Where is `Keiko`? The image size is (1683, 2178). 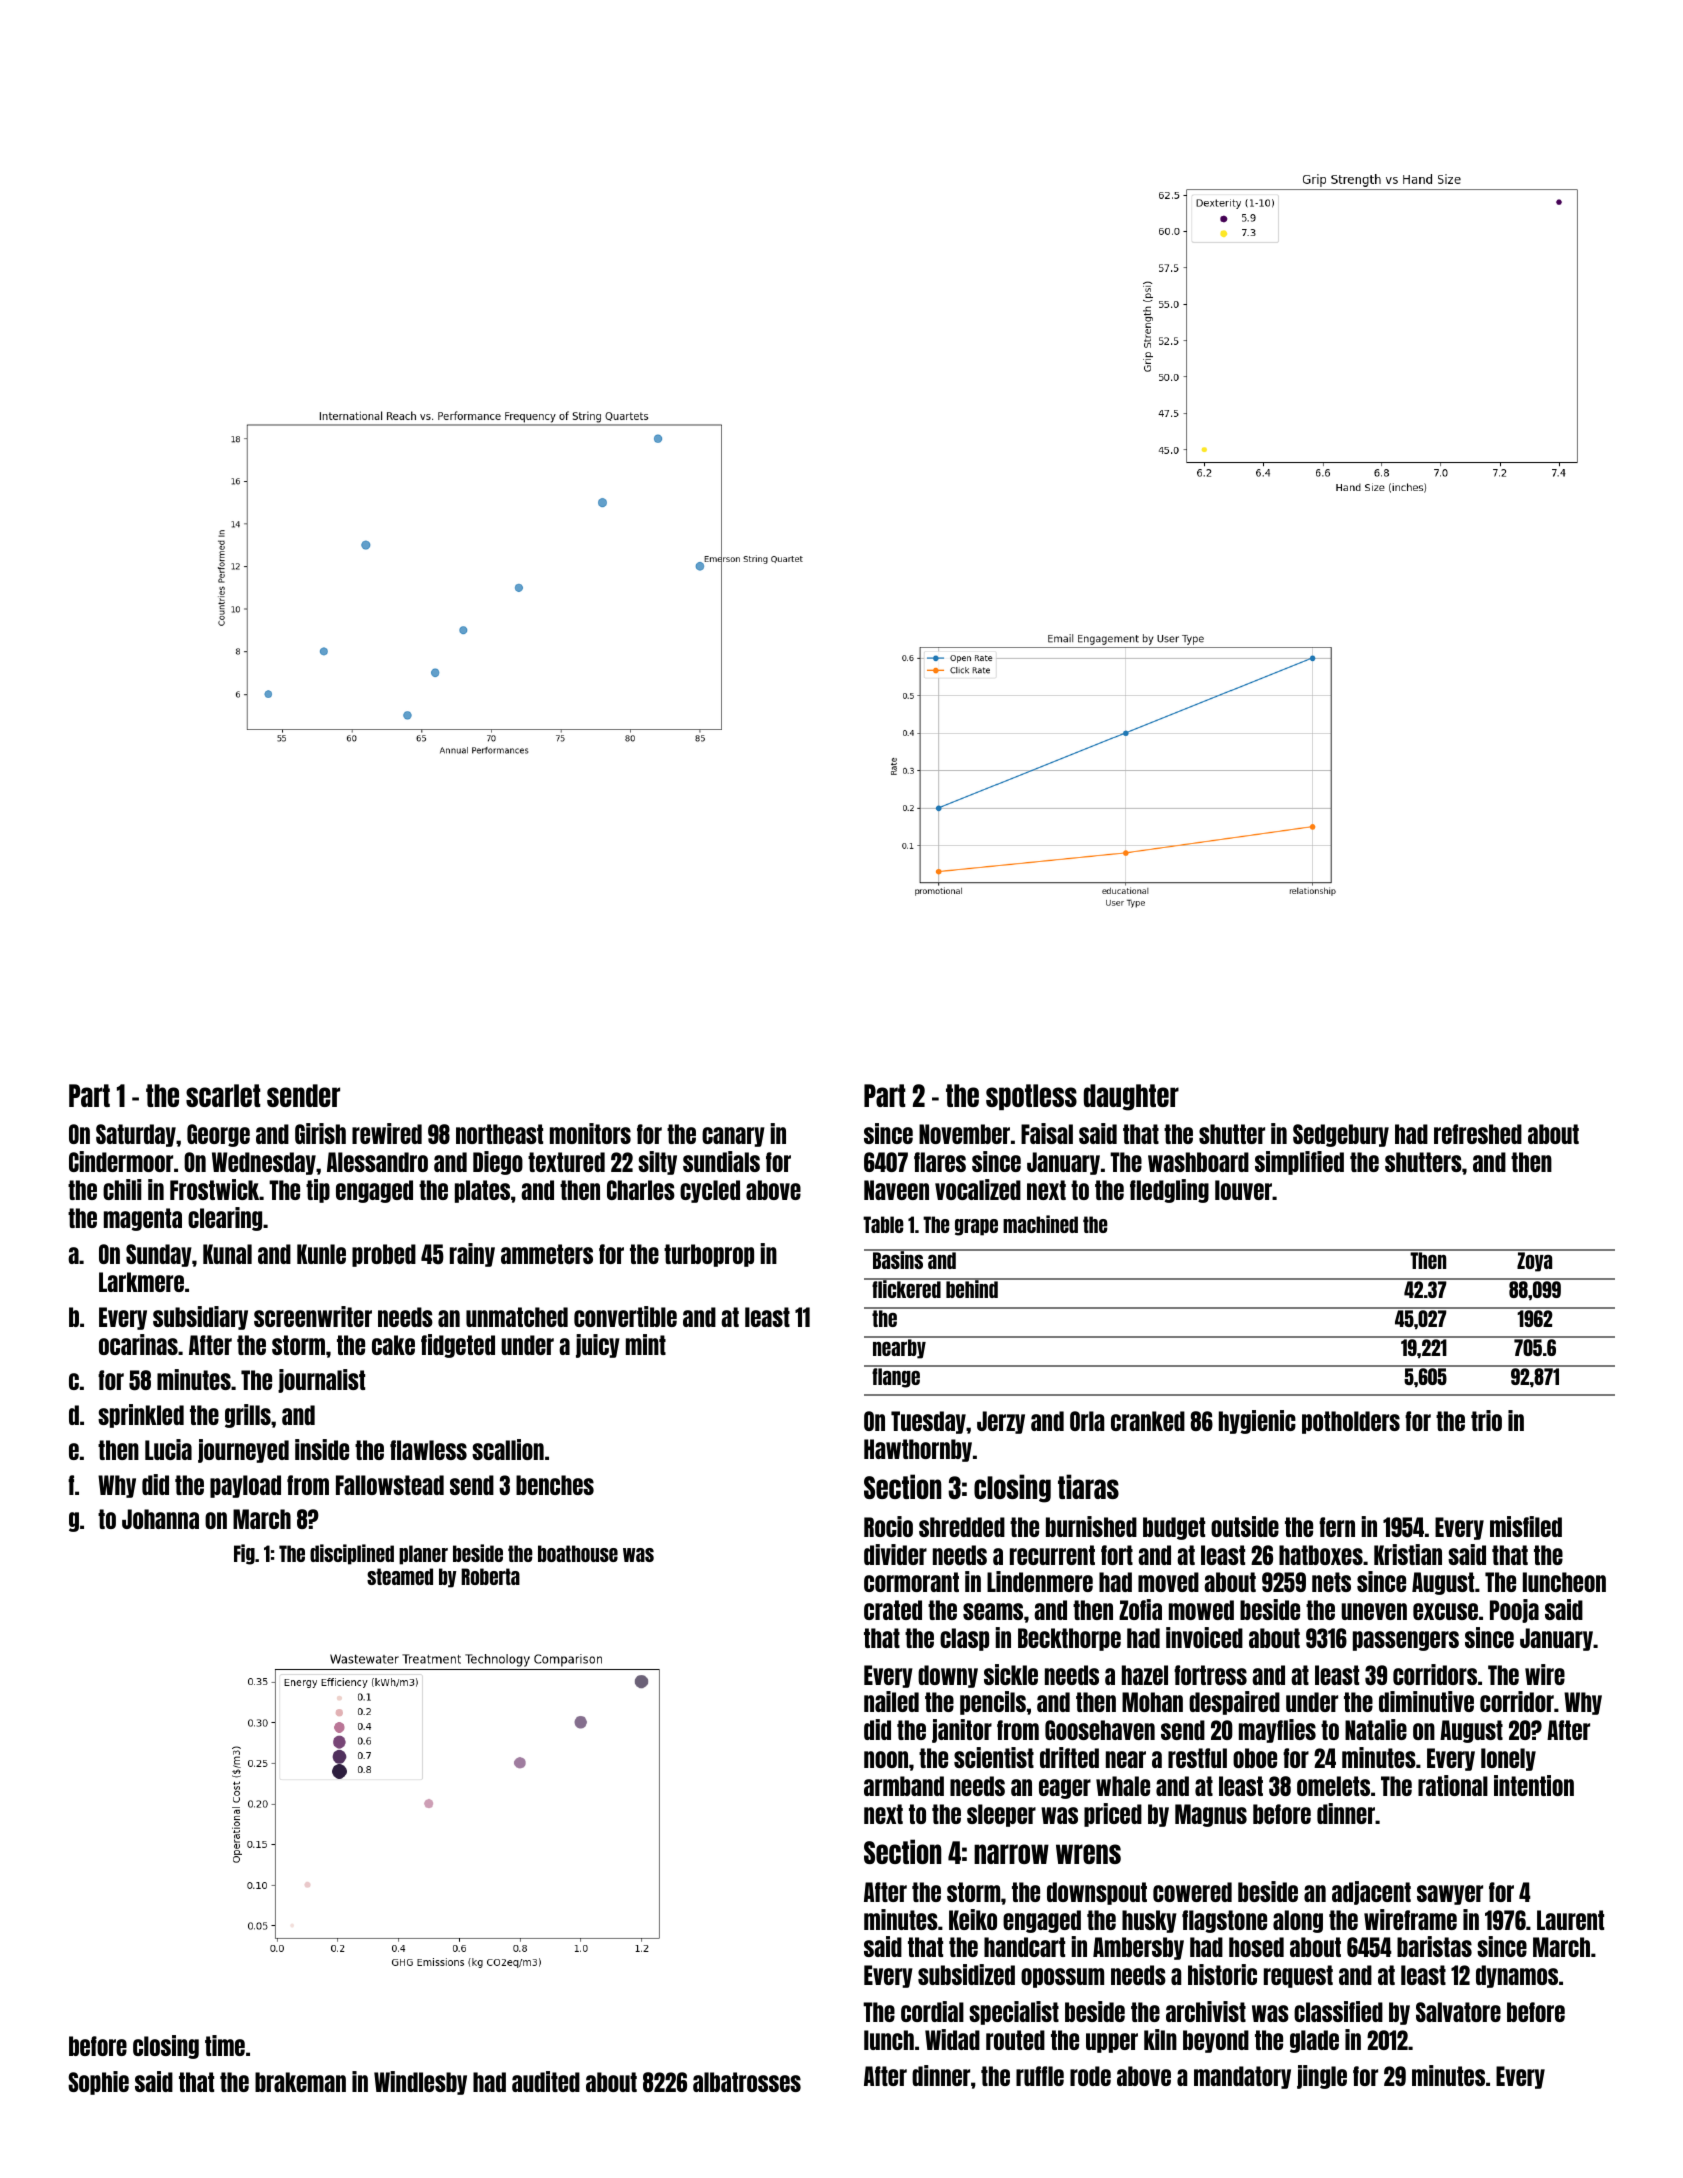 Keiko is located at coordinates (973, 1919).
